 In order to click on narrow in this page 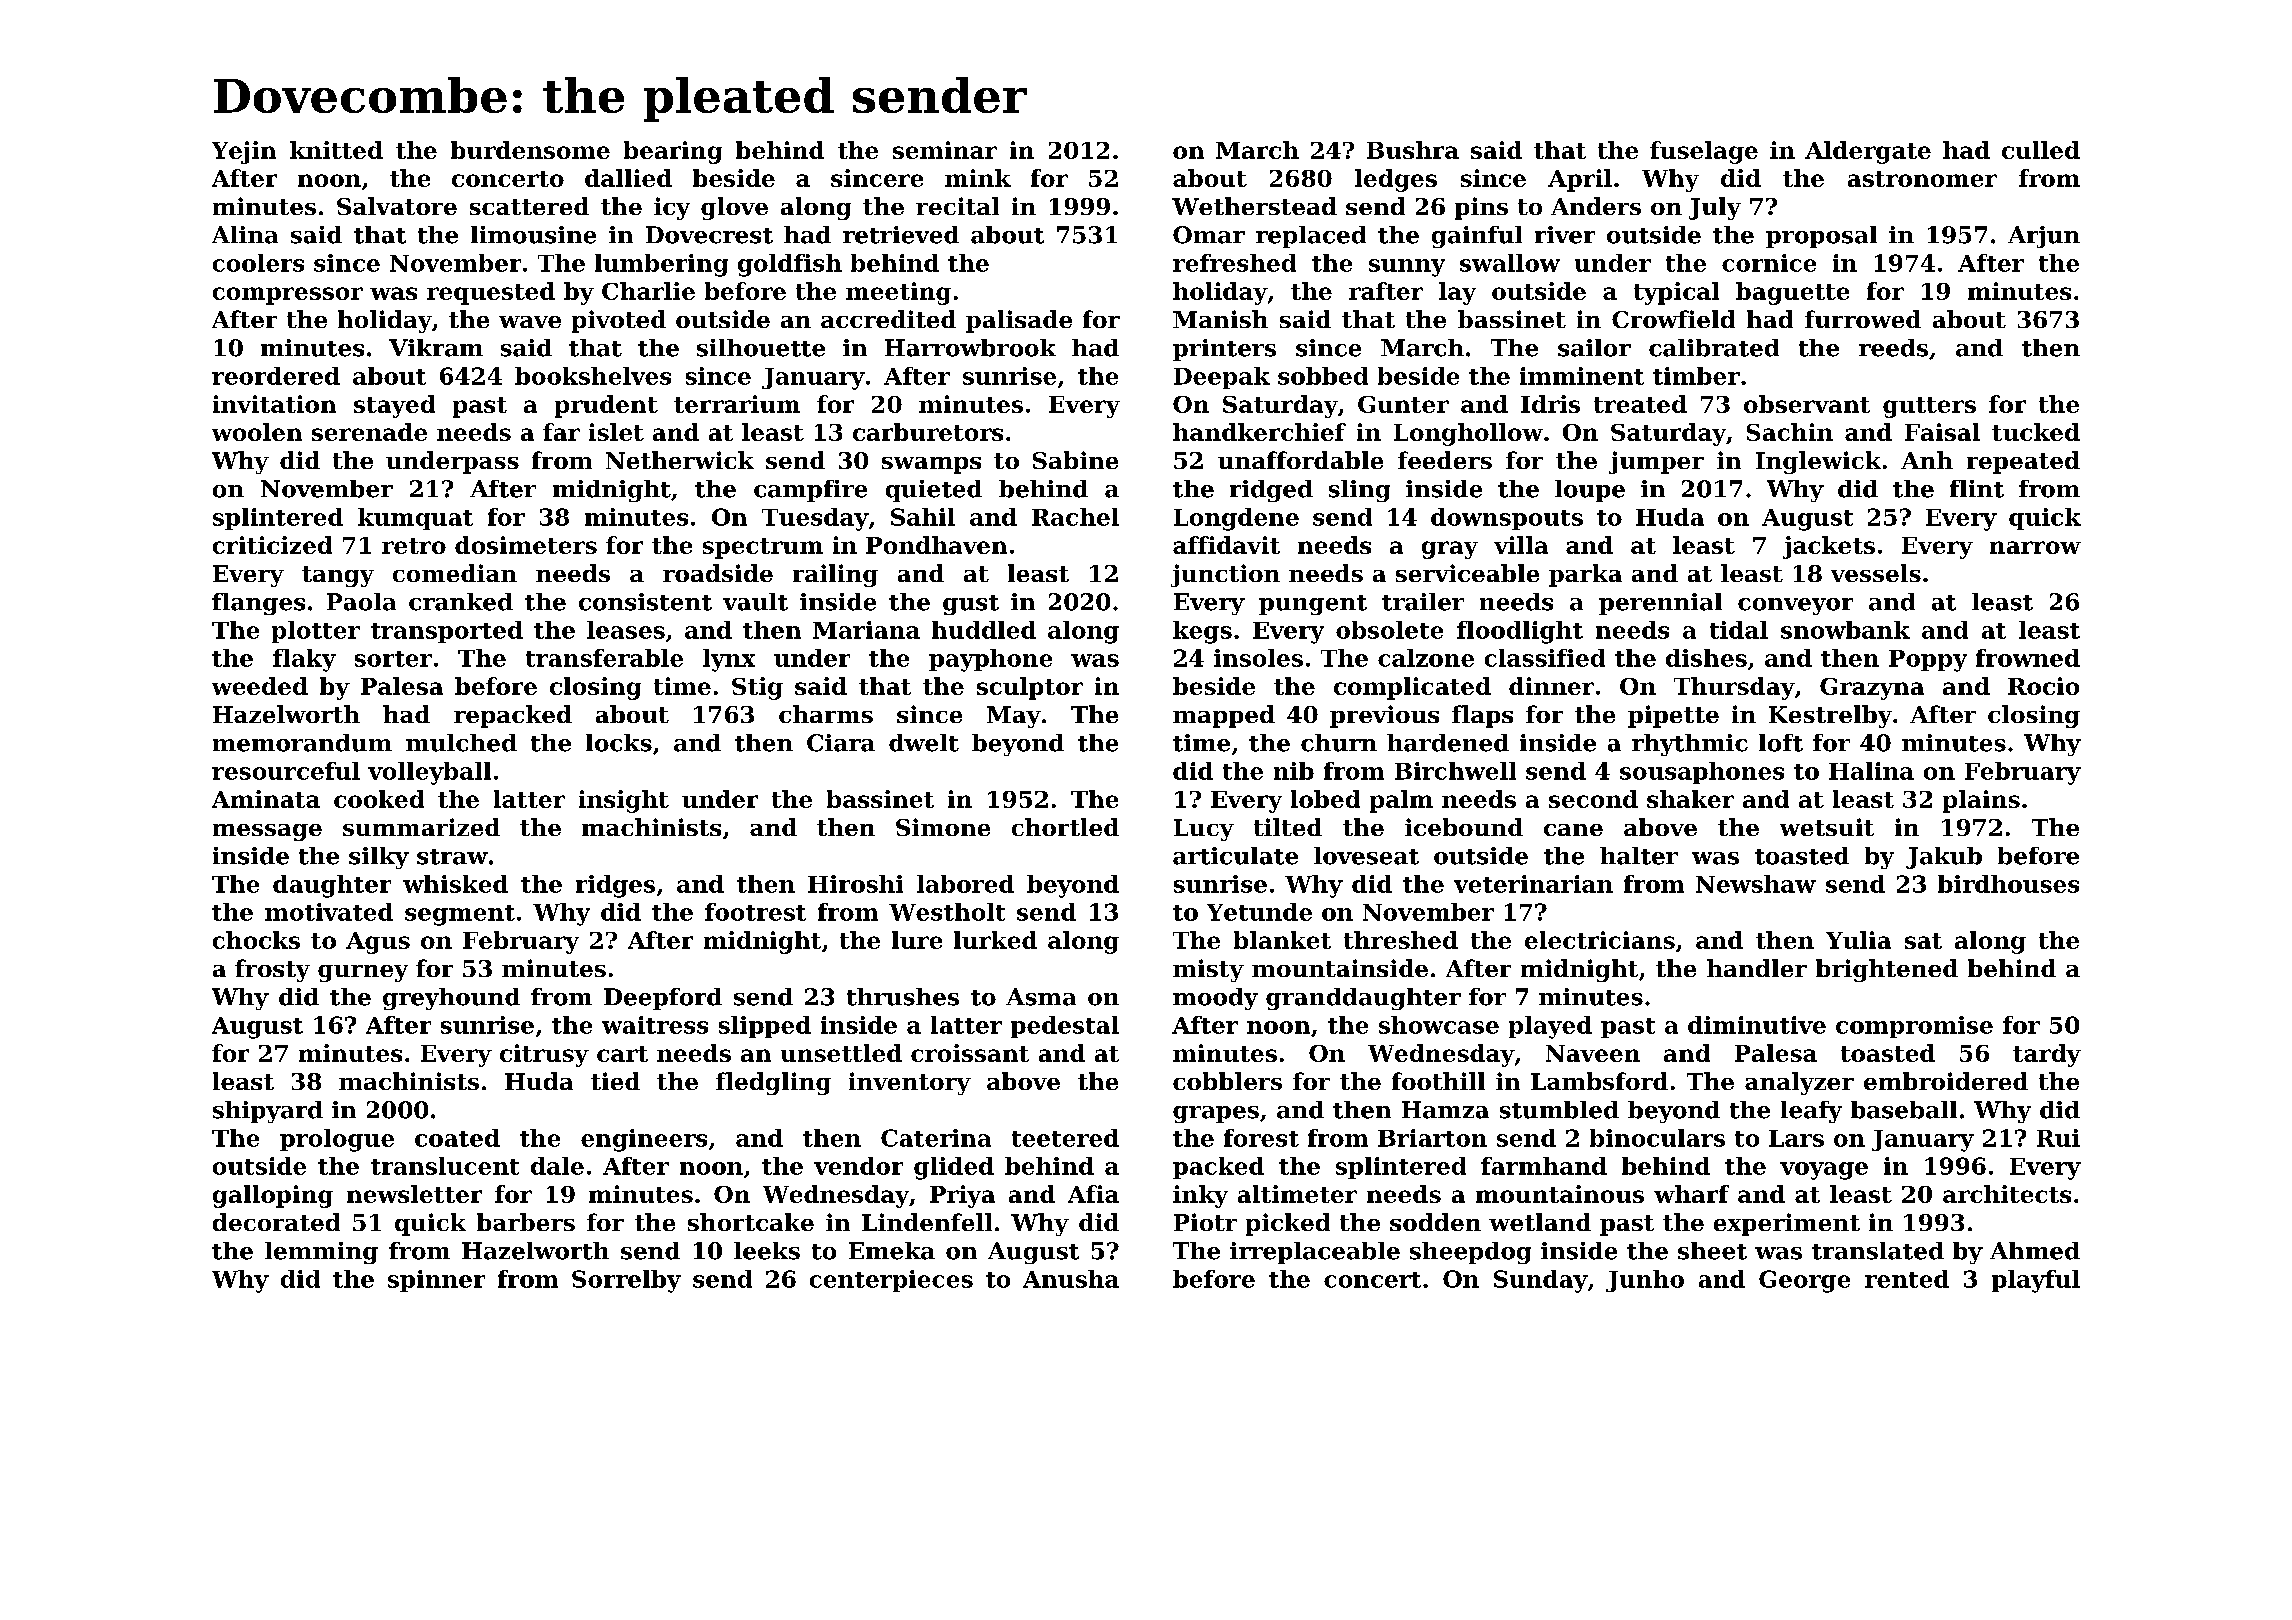, I will do `click(2035, 547)`.
